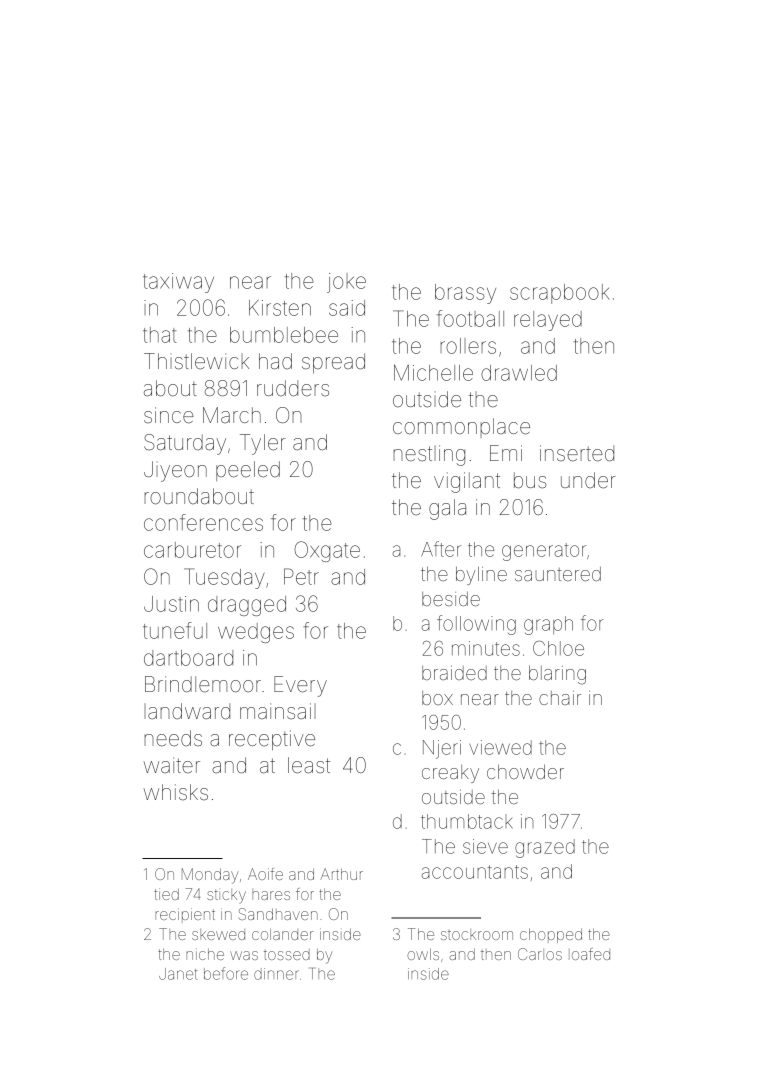 Image resolution: width=759 pixels, height=1077 pixels. Describe the element at coordinates (293, 388) in the screenshot. I see `rudders` at that location.
